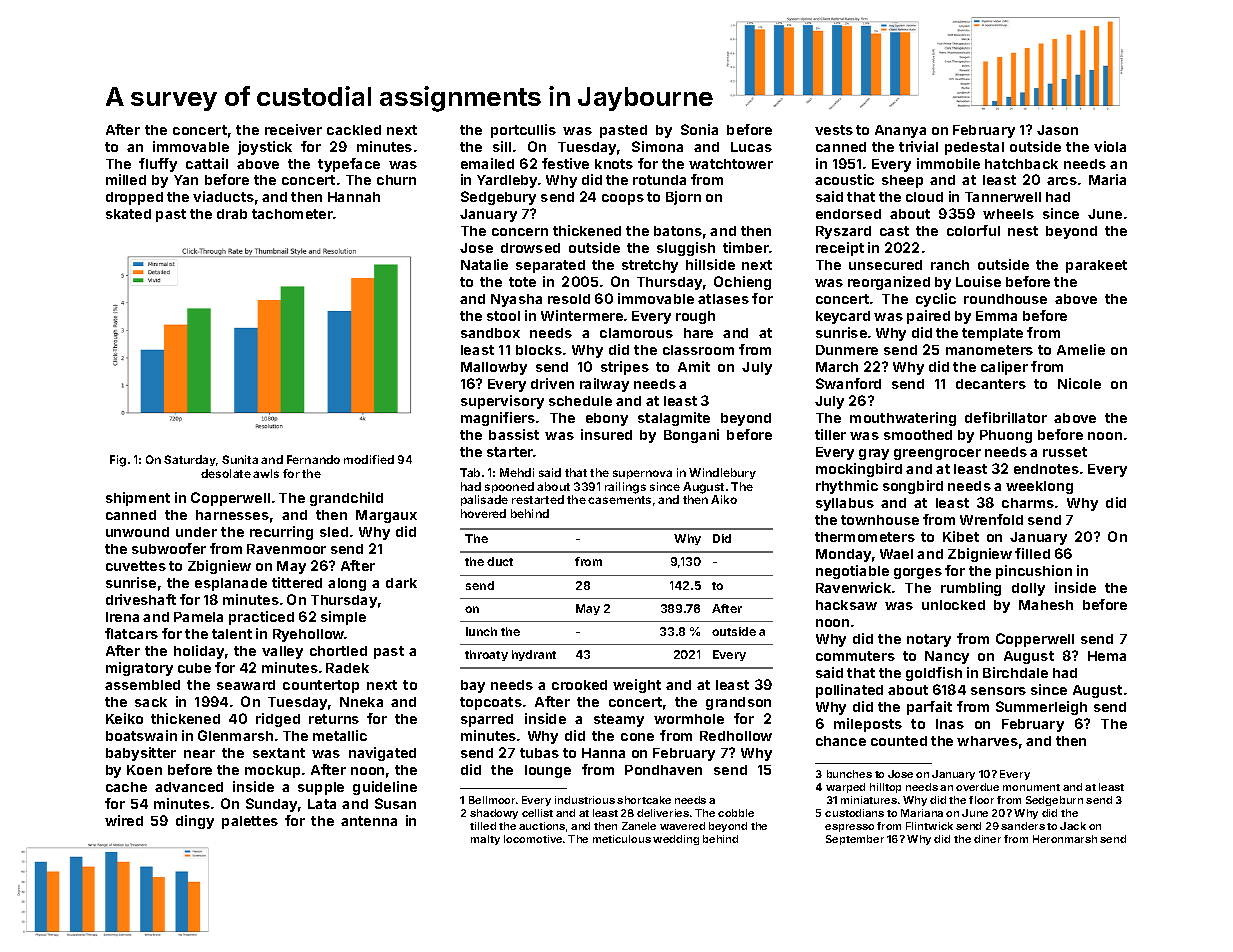  Describe the element at coordinates (691, 436) in the image. I see `Bongani` at that location.
